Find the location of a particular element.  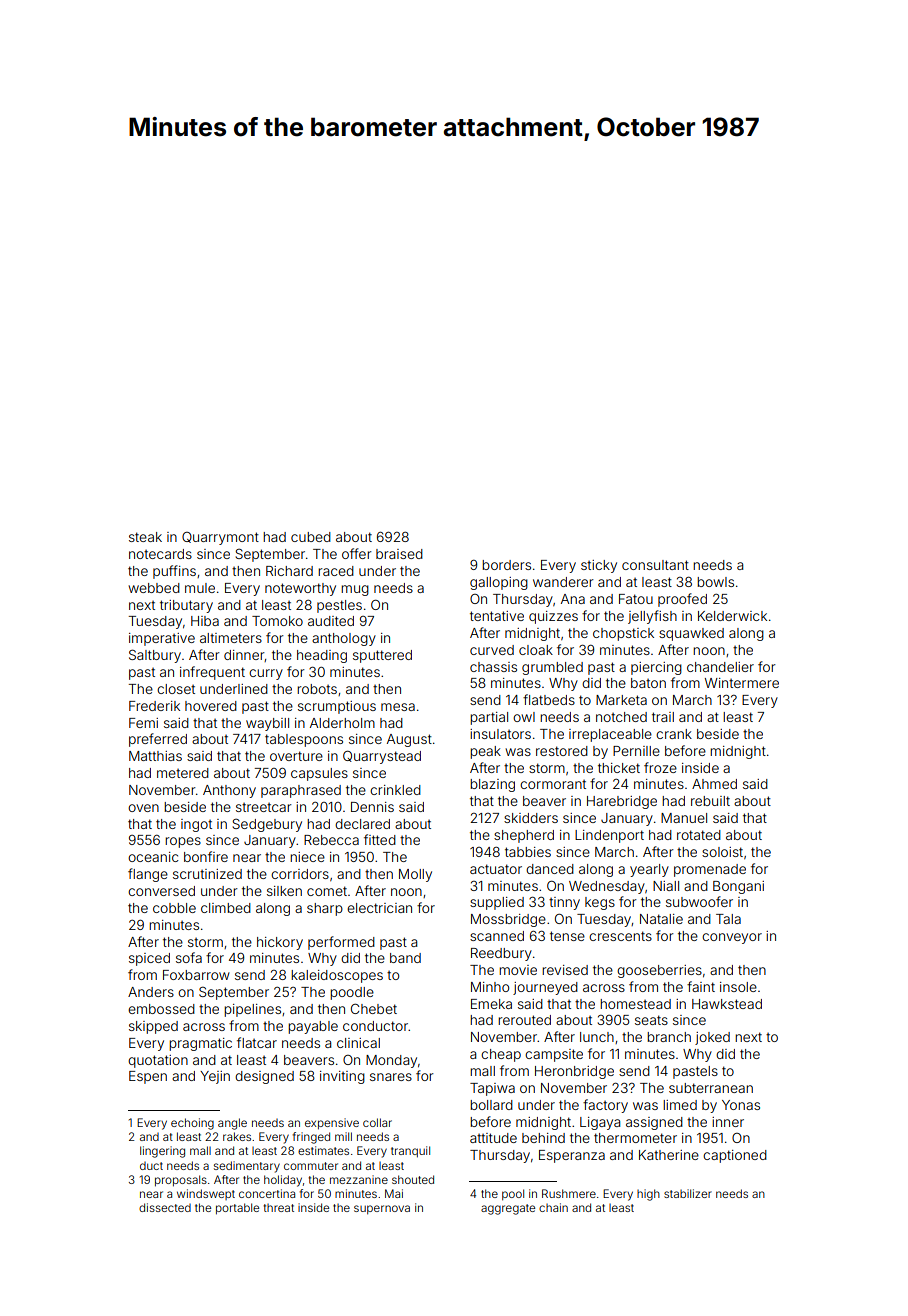

promenade is located at coordinates (710, 870).
